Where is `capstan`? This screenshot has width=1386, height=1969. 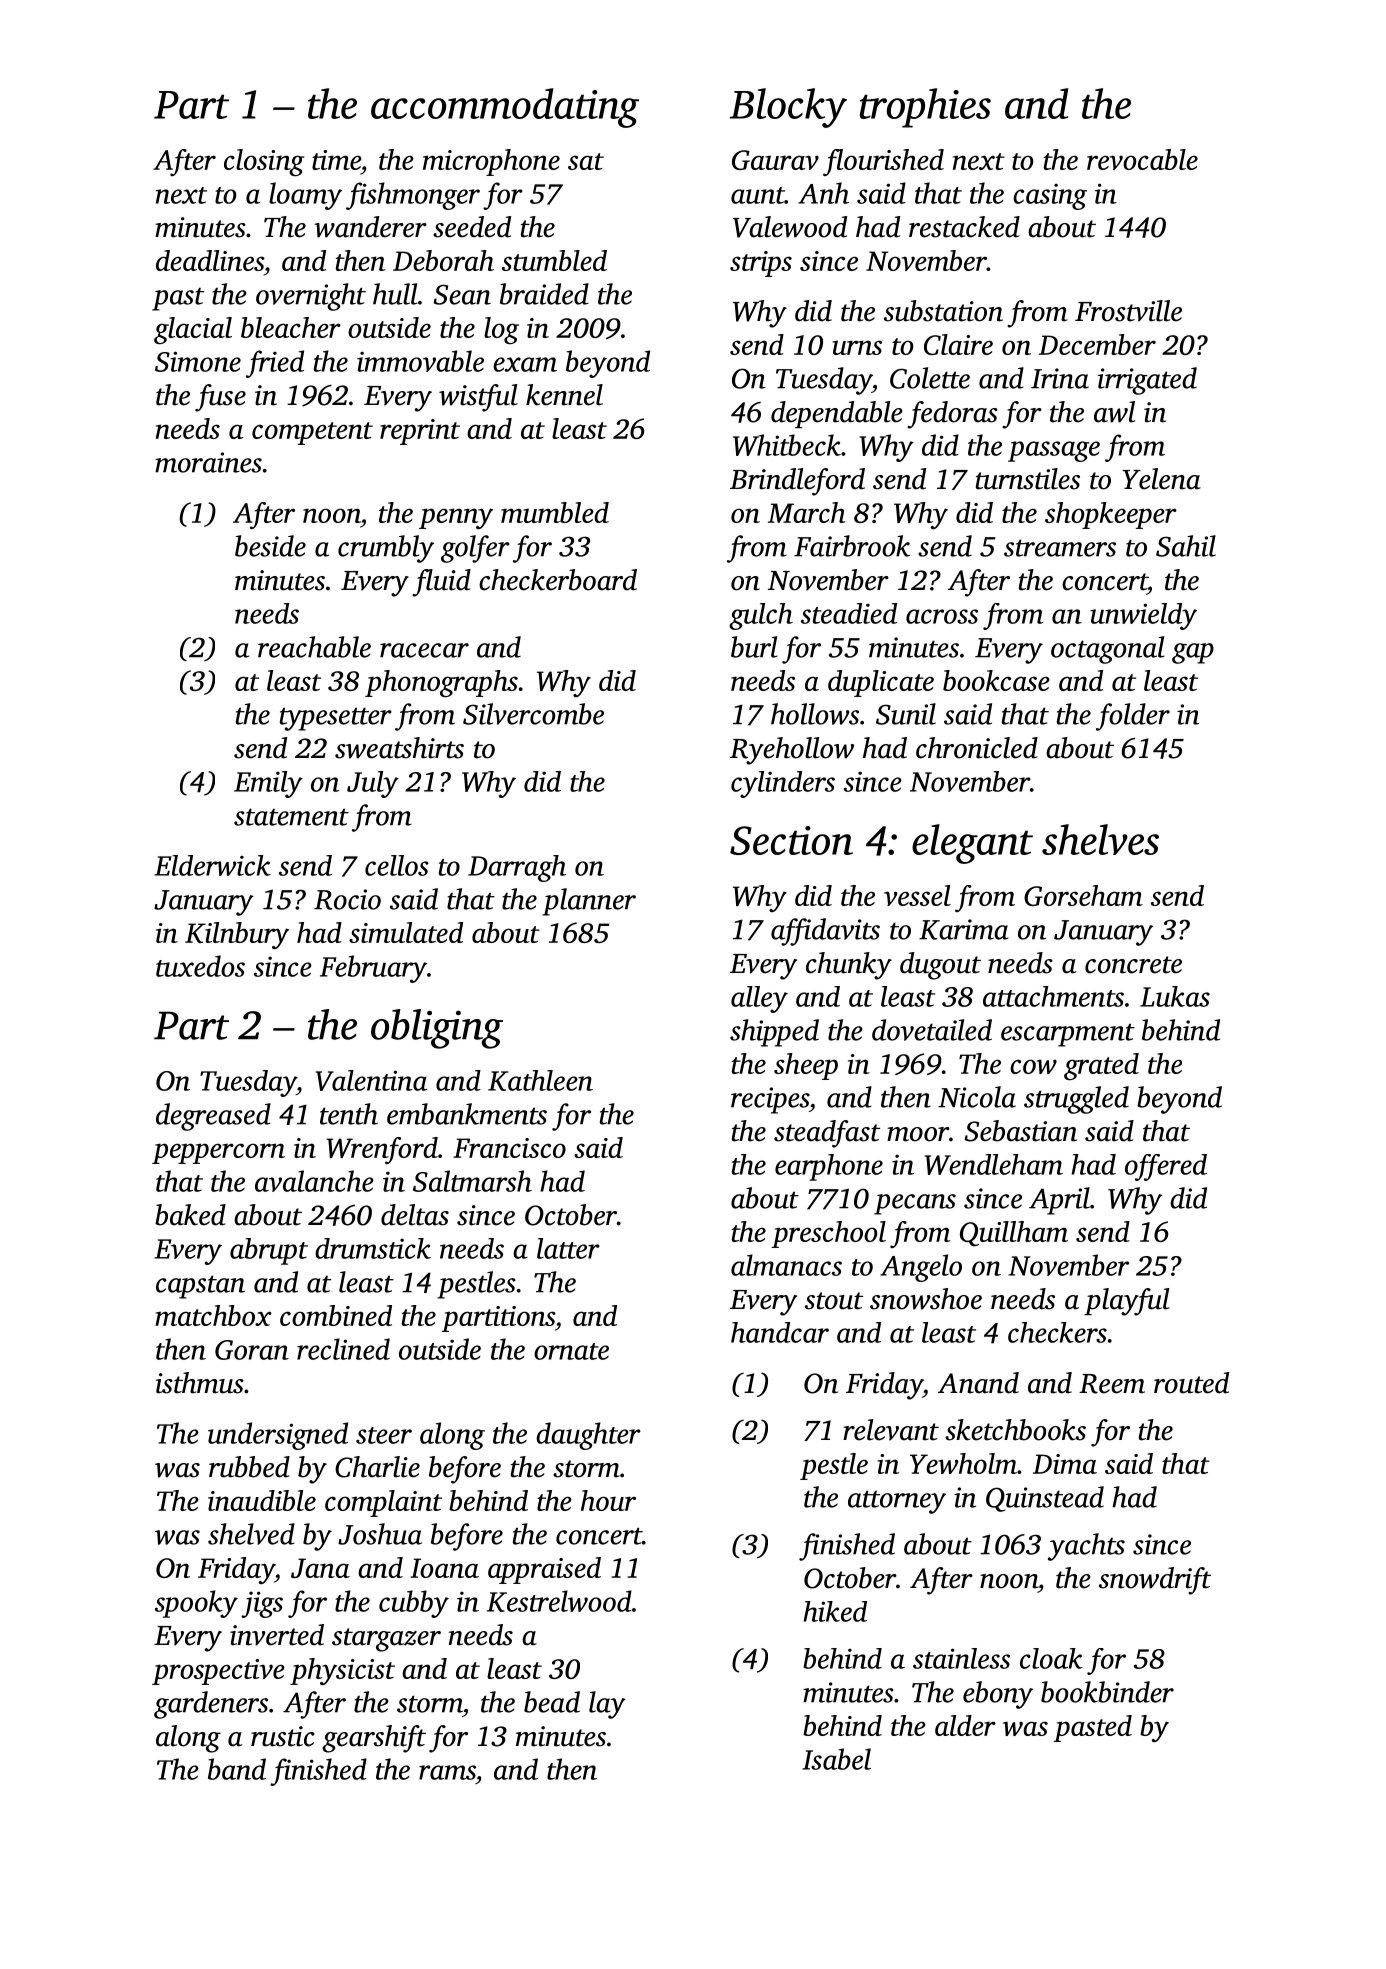 capstan is located at coordinates (200, 1287).
